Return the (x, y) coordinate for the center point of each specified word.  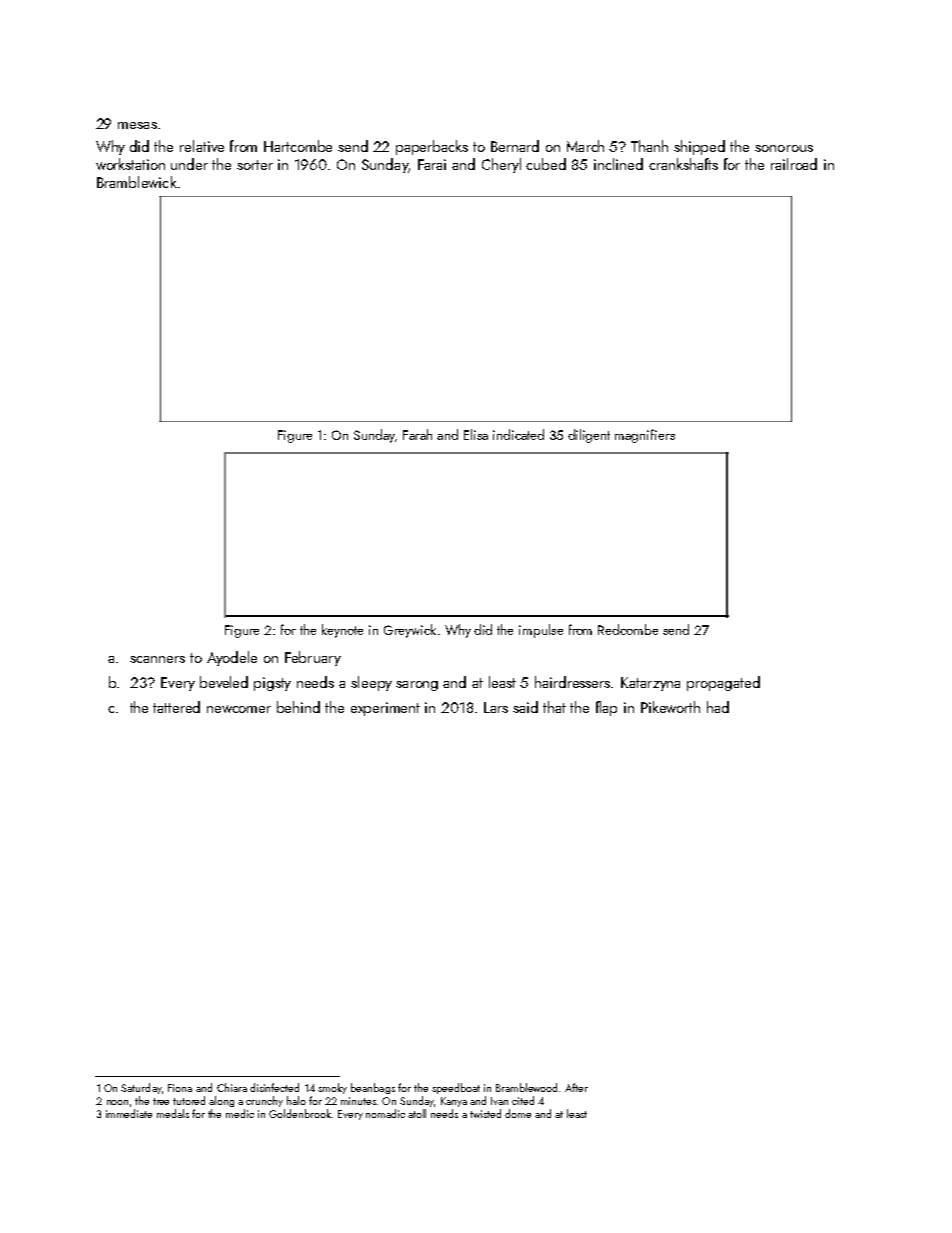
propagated (723, 683)
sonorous (784, 148)
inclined (618, 164)
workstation (130, 164)
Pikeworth (670, 707)
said (525, 707)
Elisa (476, 434)
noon (117, 1102)
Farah (417, 434)
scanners (157, 659)
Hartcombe (298, 146)
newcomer (239, 709)
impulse (541, 631)
